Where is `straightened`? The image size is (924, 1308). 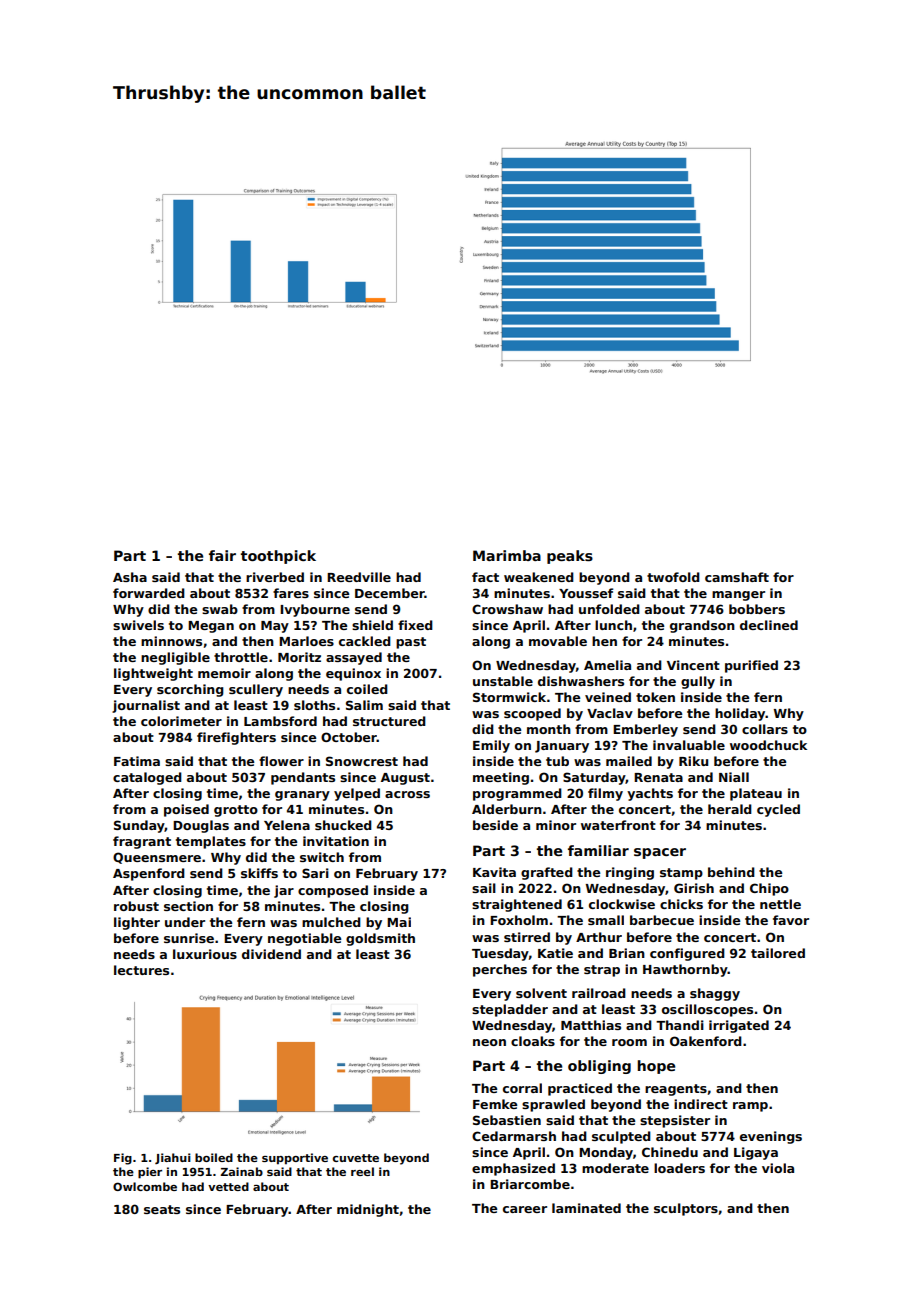 straightened is located at coordinates (517, 905).
